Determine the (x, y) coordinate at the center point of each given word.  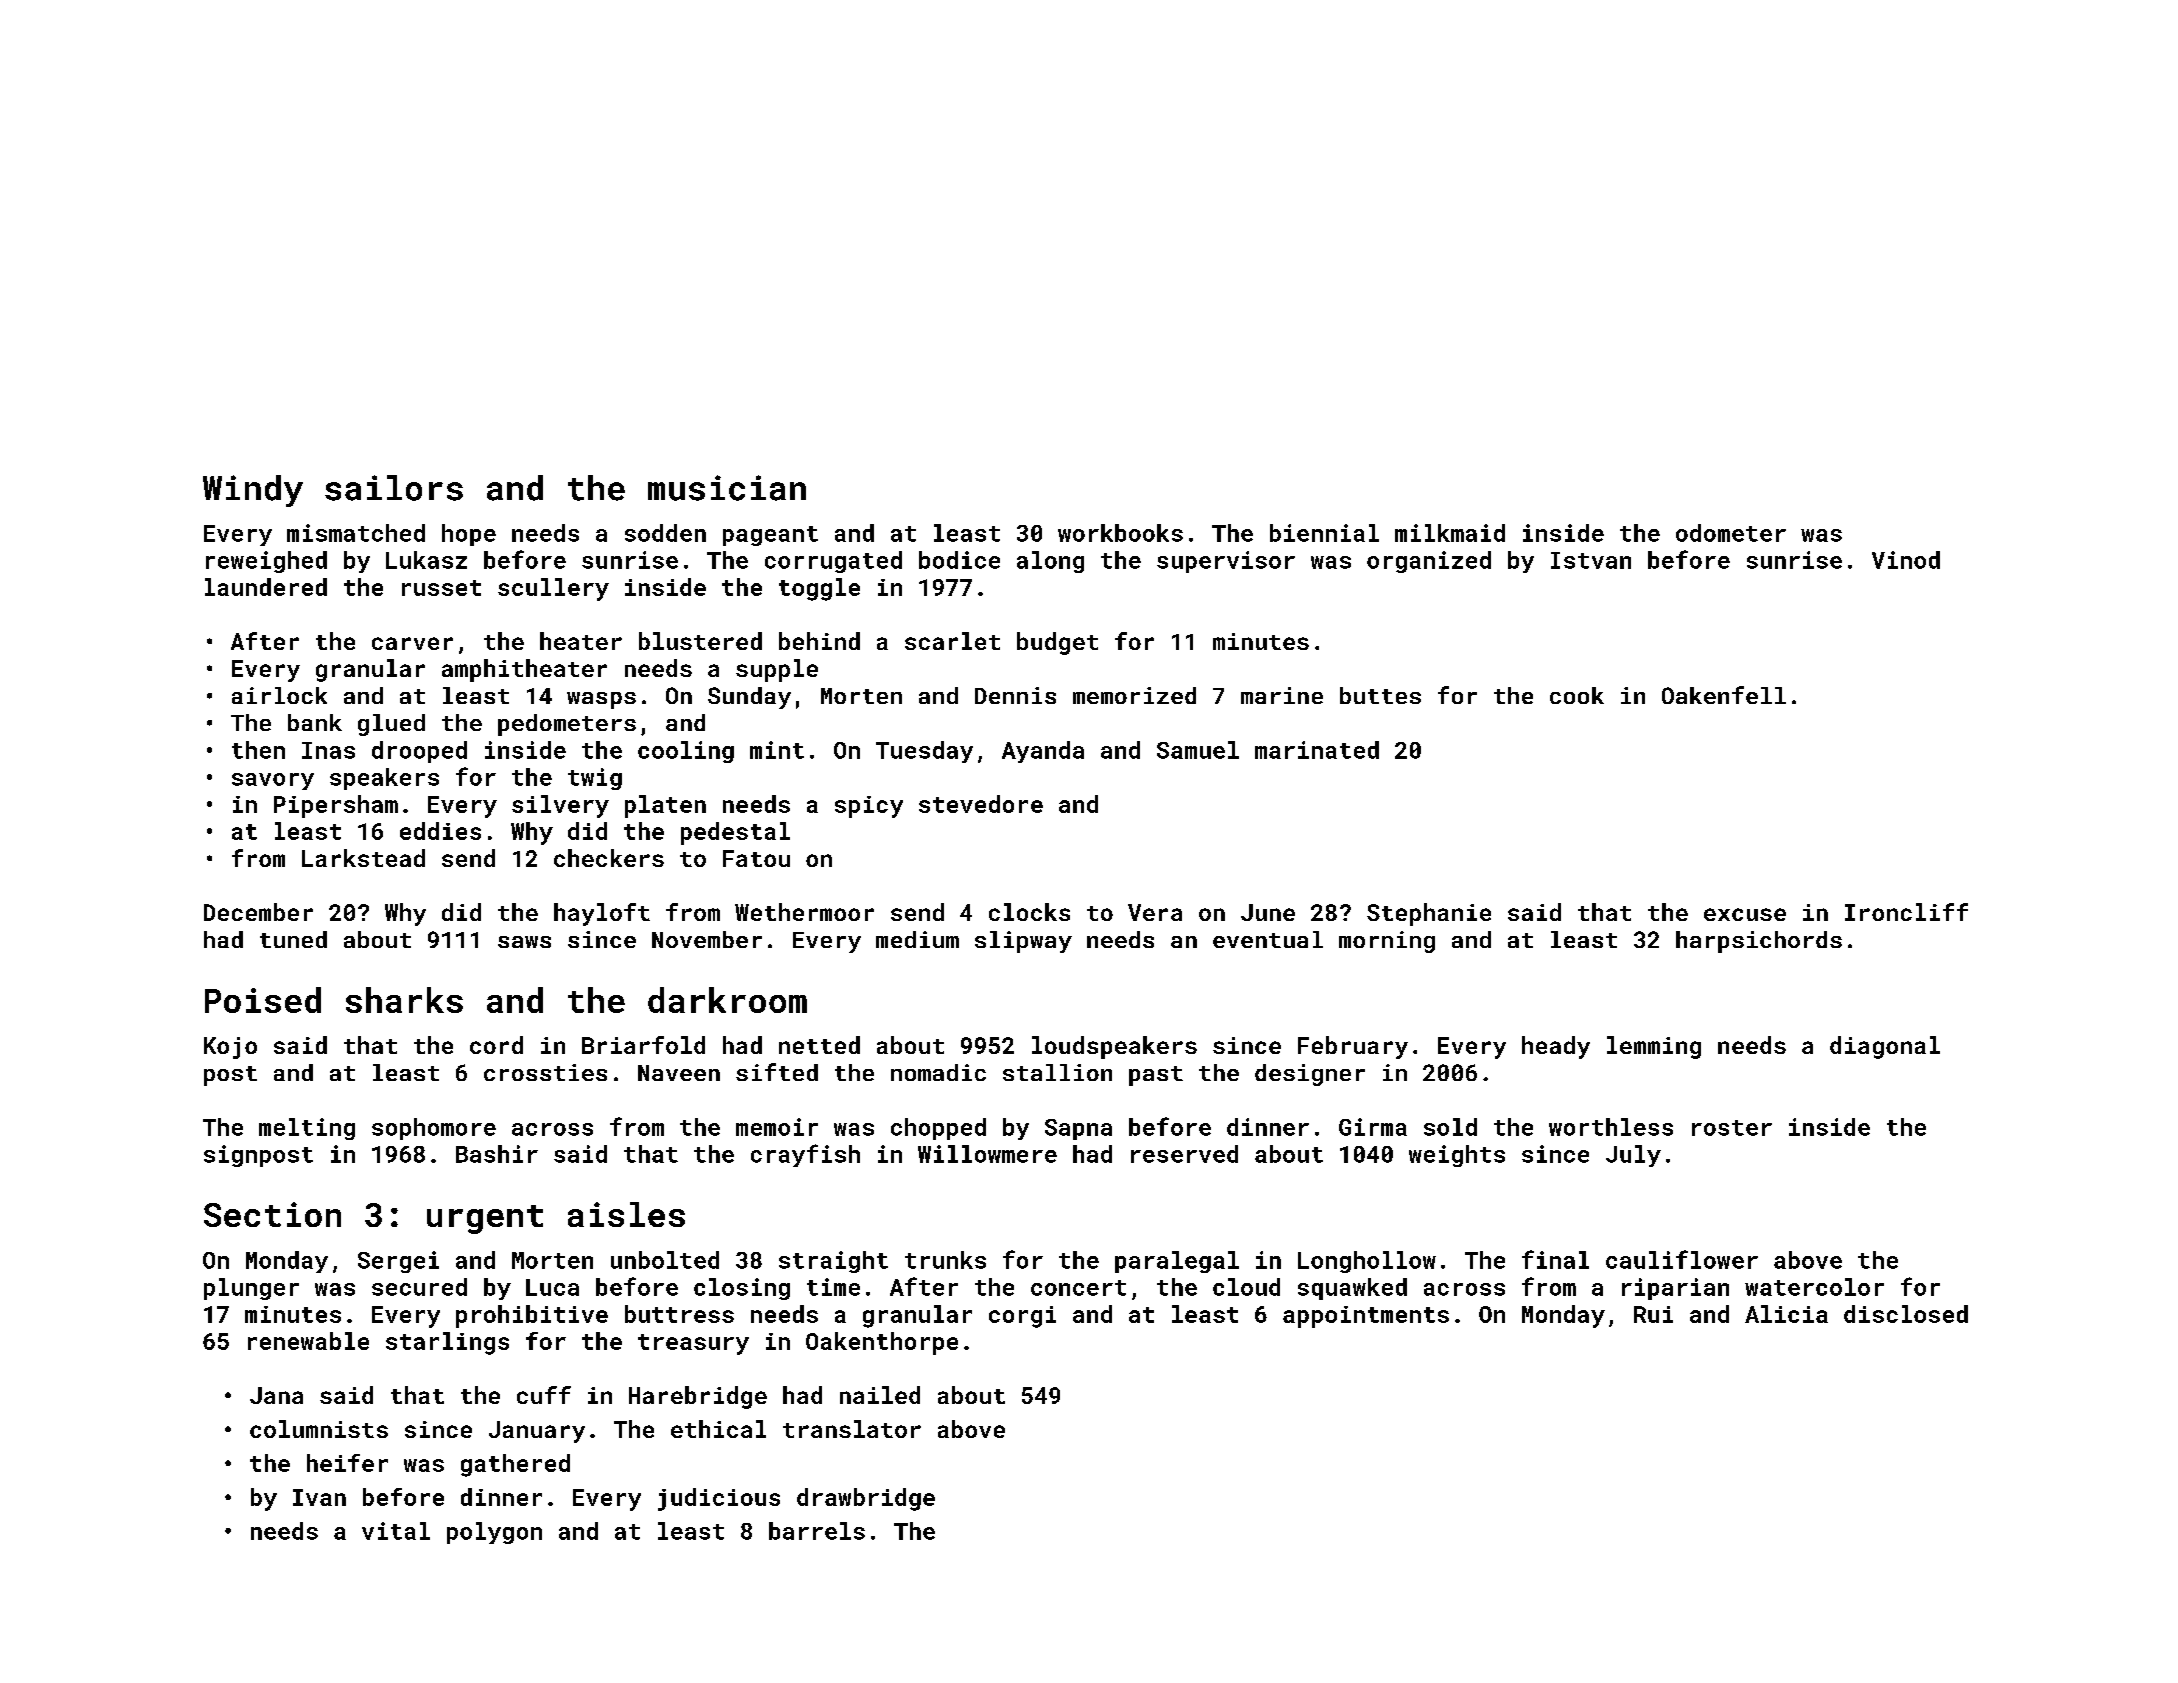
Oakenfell (1724, 695)
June (1268, 912)
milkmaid (1450, 533)
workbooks (1120, 533)
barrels (817, 1531)
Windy (253, 491)
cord (496, 1045)
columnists (319, 1429)
